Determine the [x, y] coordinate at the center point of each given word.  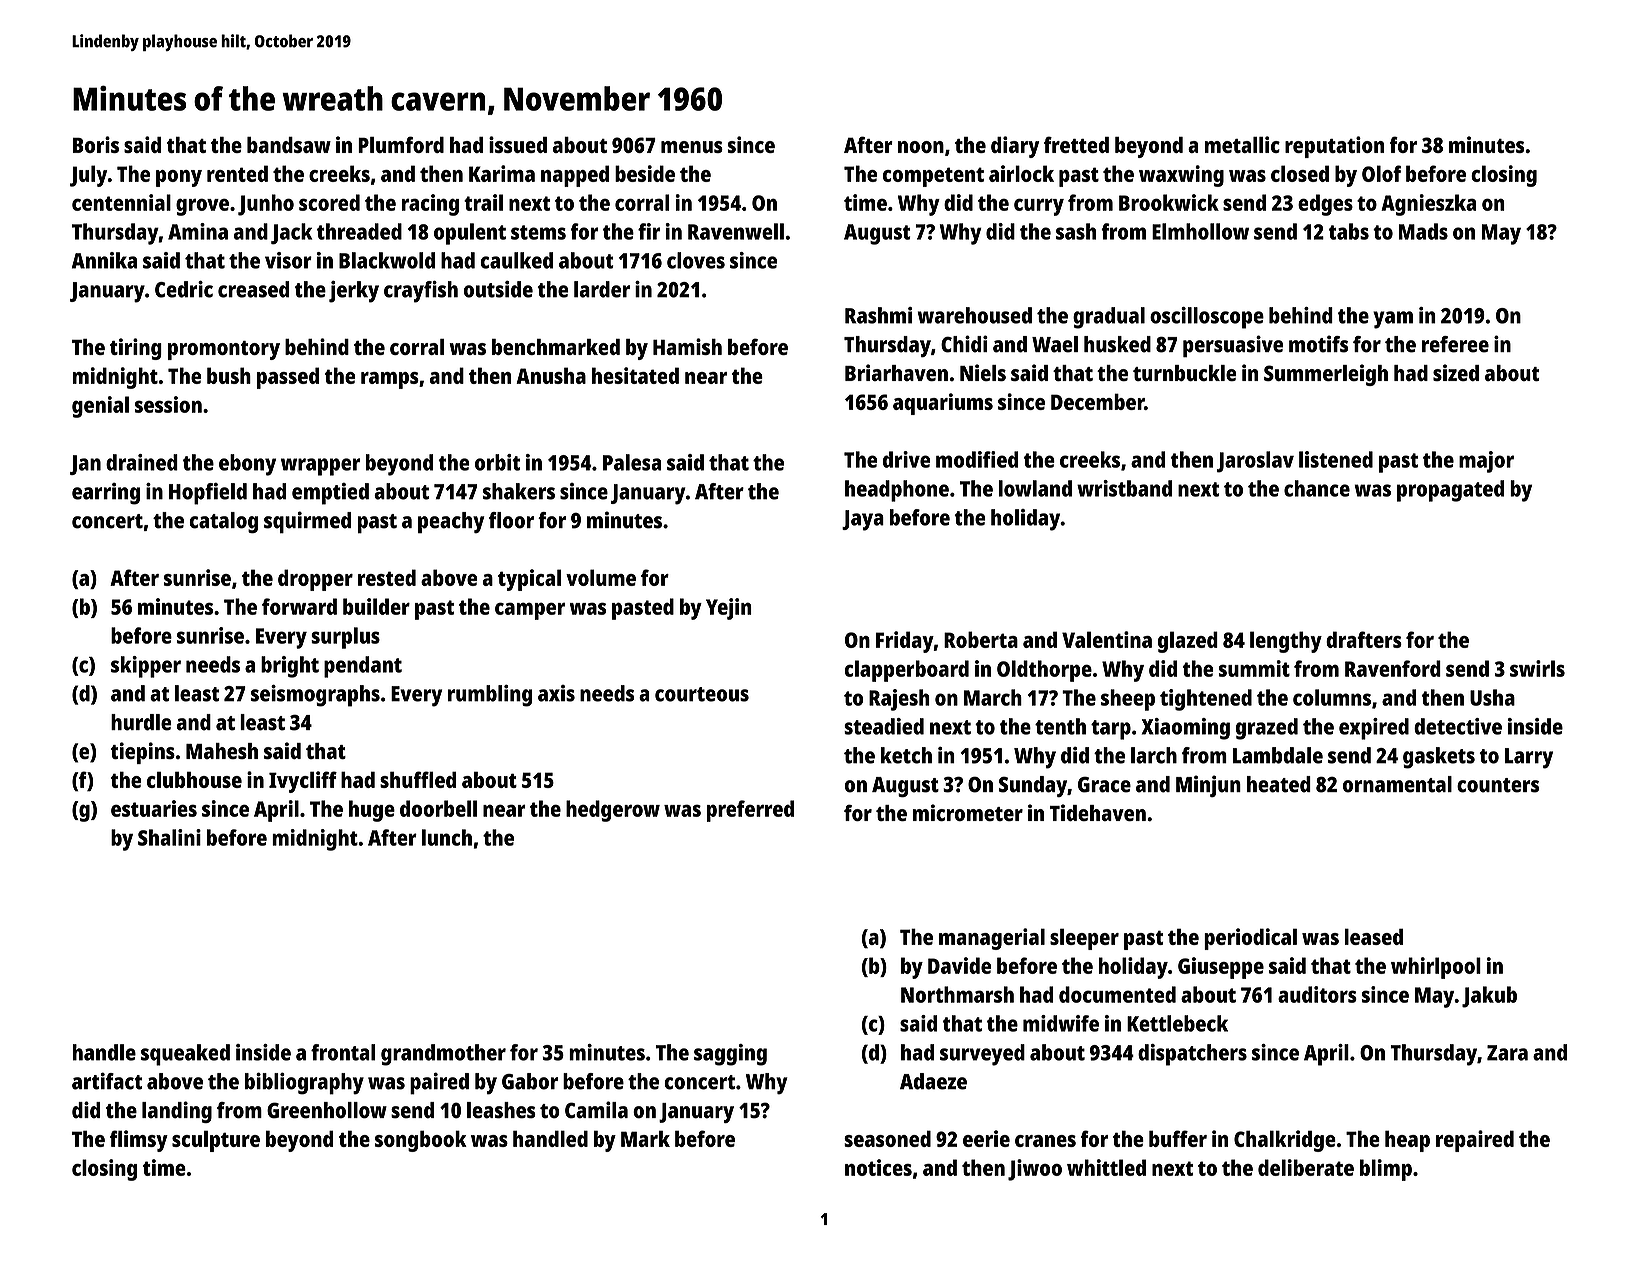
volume [601, 577]
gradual [1109, 318]
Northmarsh [957, 994]
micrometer [968, 812]
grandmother [443, 1055]
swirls [1537, 668]
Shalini [169, 837]
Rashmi [878, 315]
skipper [146, 667]
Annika [104, 260]
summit [1254, 668]
